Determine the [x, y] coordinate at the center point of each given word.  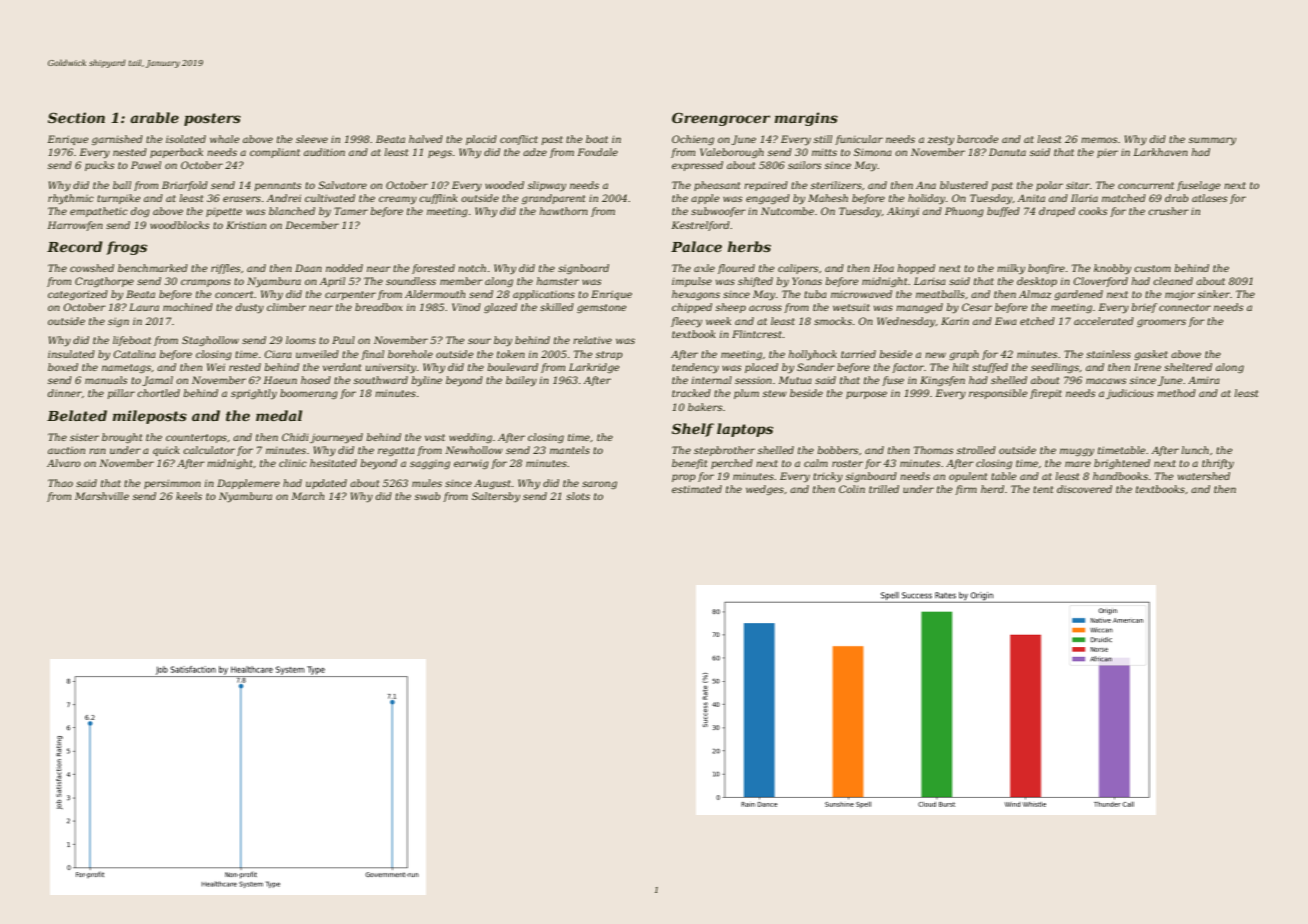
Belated [77, 415]
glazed [500, 308]
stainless [1108, 354]
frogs [126, 248]
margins [806, 119]
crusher [1168, 211]
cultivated [330, 198]
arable [154, 117]
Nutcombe [787, 211]
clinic [293, 463]
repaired [766, 186]
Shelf [693, 430]
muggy [1077, 452]
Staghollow [210, 341]
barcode [977, 139]
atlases [1209, 198]
